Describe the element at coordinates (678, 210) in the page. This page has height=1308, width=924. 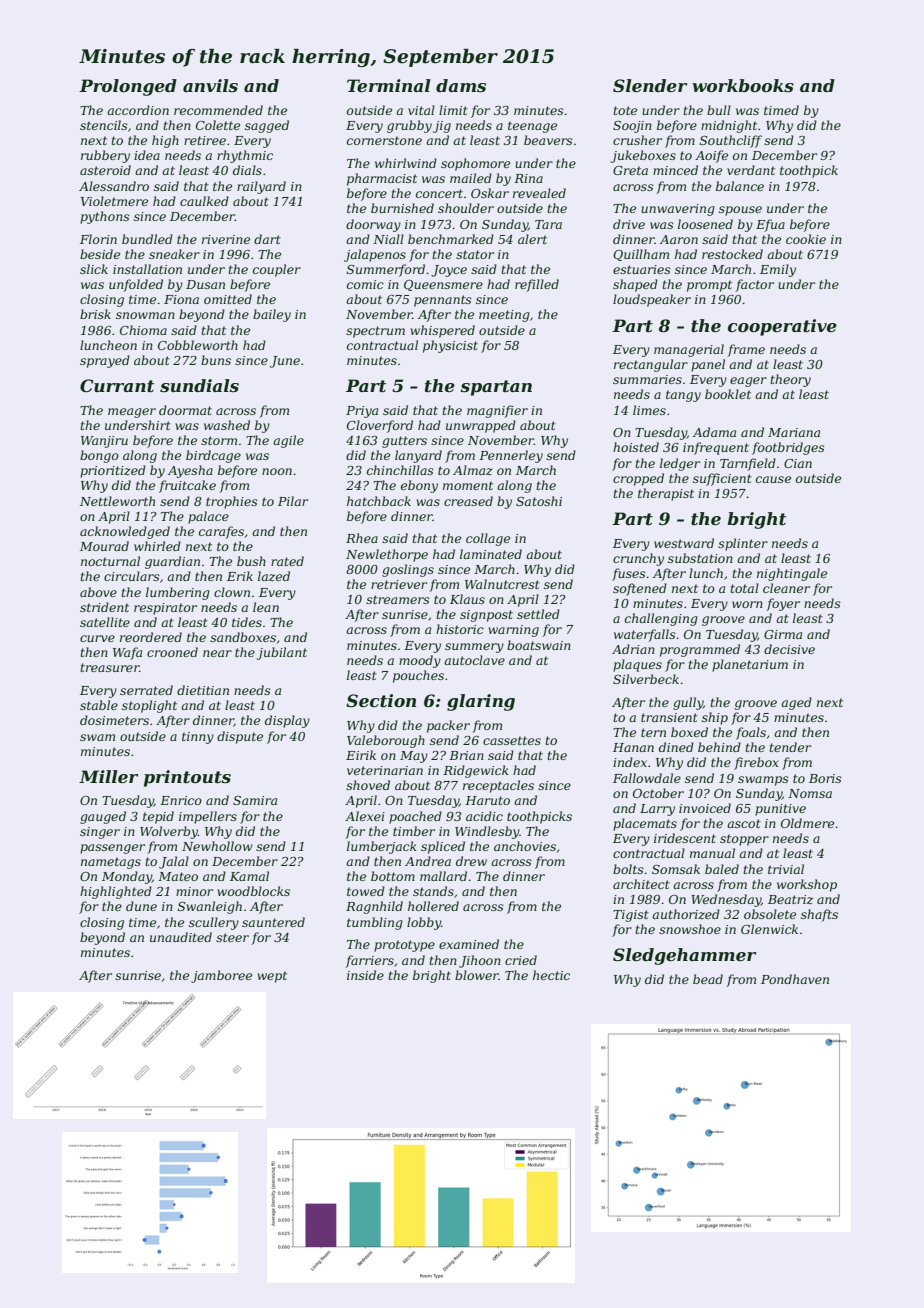
I see `unwavering` at that location.
